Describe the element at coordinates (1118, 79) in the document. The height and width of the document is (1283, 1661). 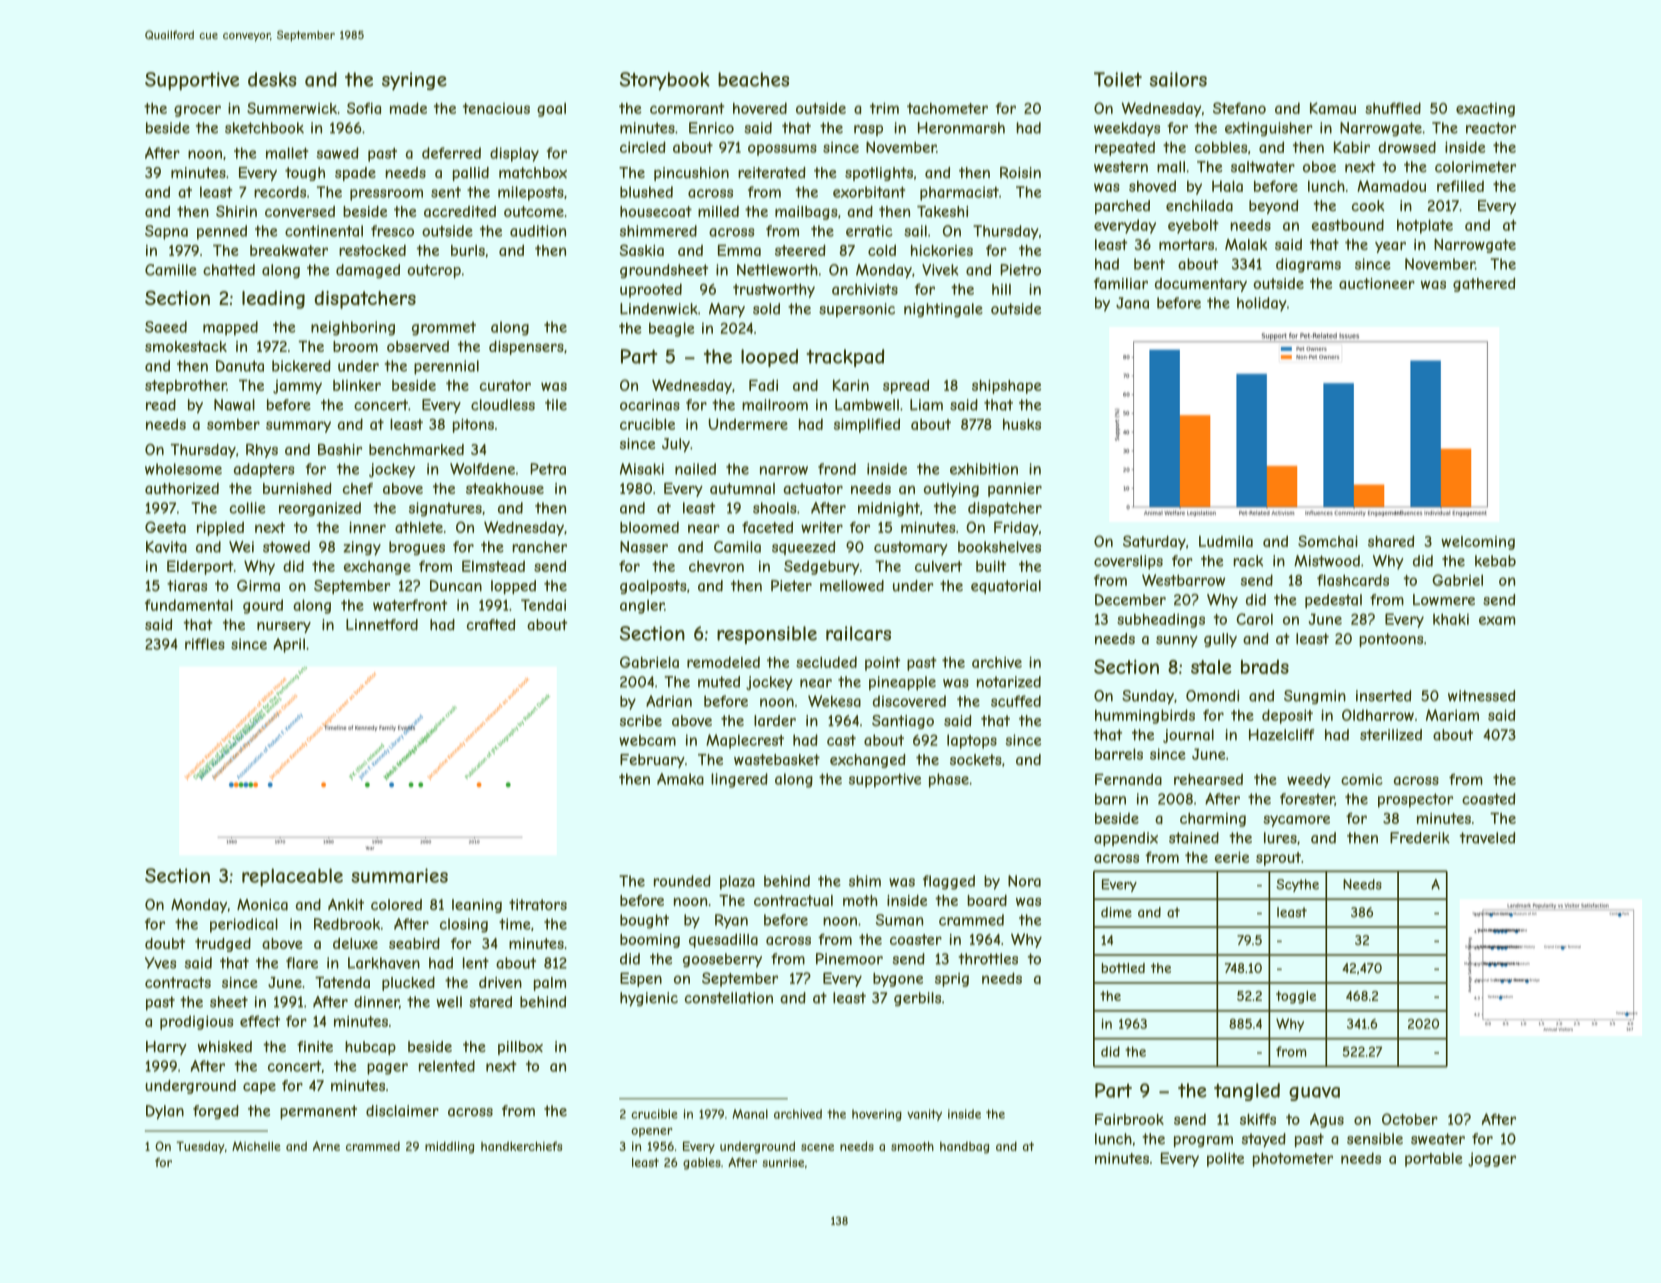
I see `Toilet` at that location.
